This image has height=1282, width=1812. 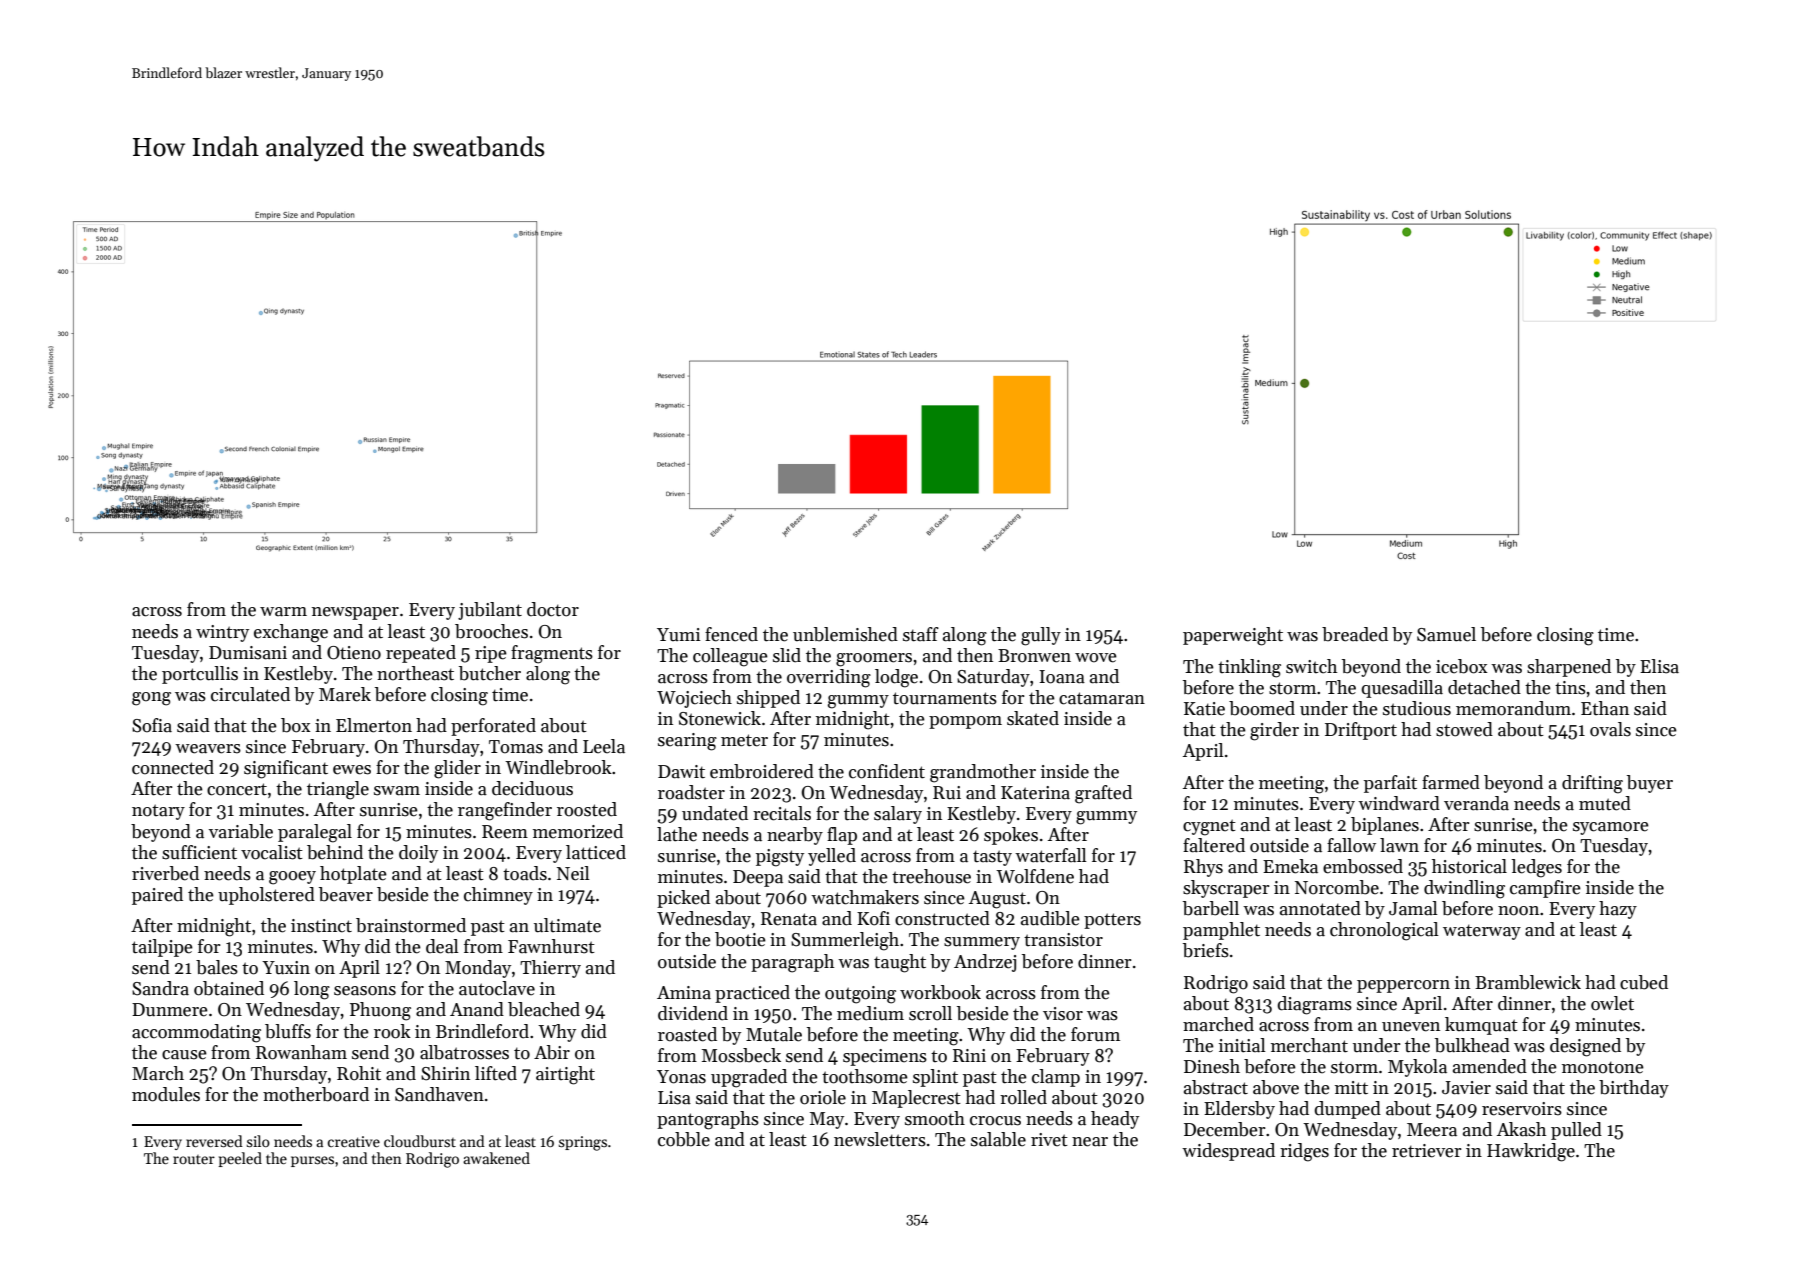 What do you see at coordinates (490, 611) in the image?
I see `jubilant` at bounding box center [490, 611].
